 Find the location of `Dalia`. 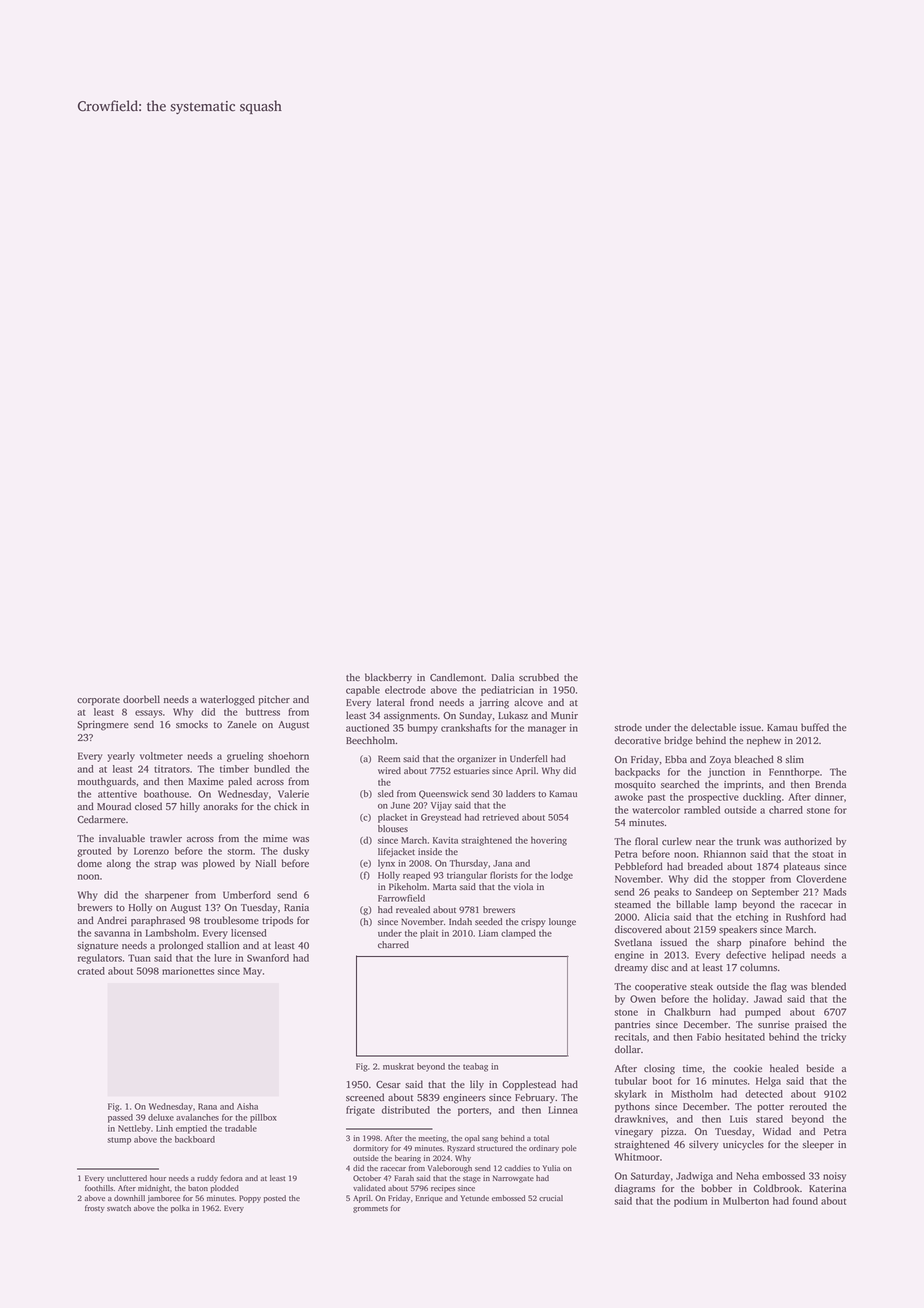

Dalia is located at coordinates (503, 677).
